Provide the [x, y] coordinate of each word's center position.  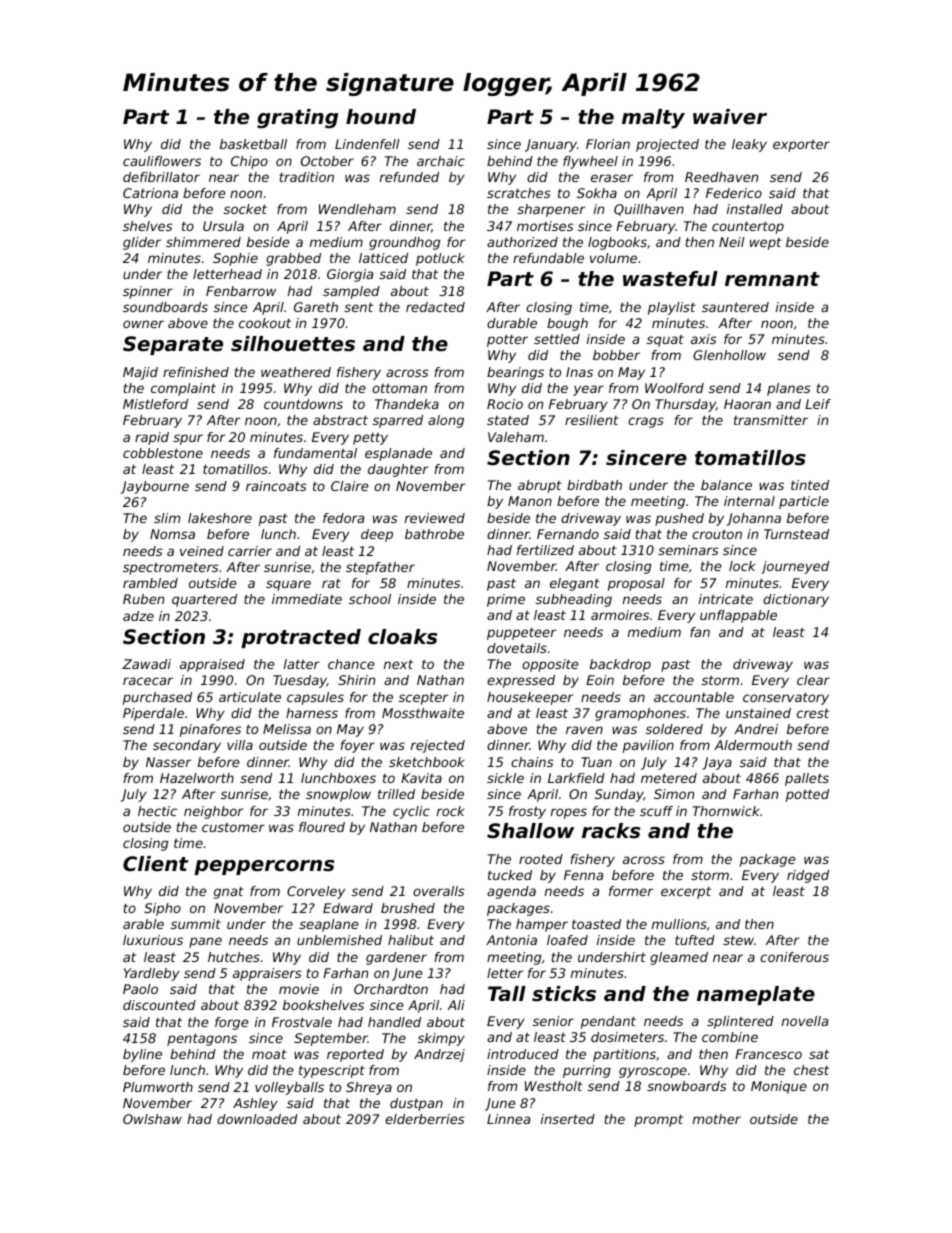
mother [717, 1119]
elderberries [425, 1119]
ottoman [399, 388]
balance [726, 485]
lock [742, 566]
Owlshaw [152, 1119]
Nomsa [172, 534]
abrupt [540, 486]
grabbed [293, 259]
